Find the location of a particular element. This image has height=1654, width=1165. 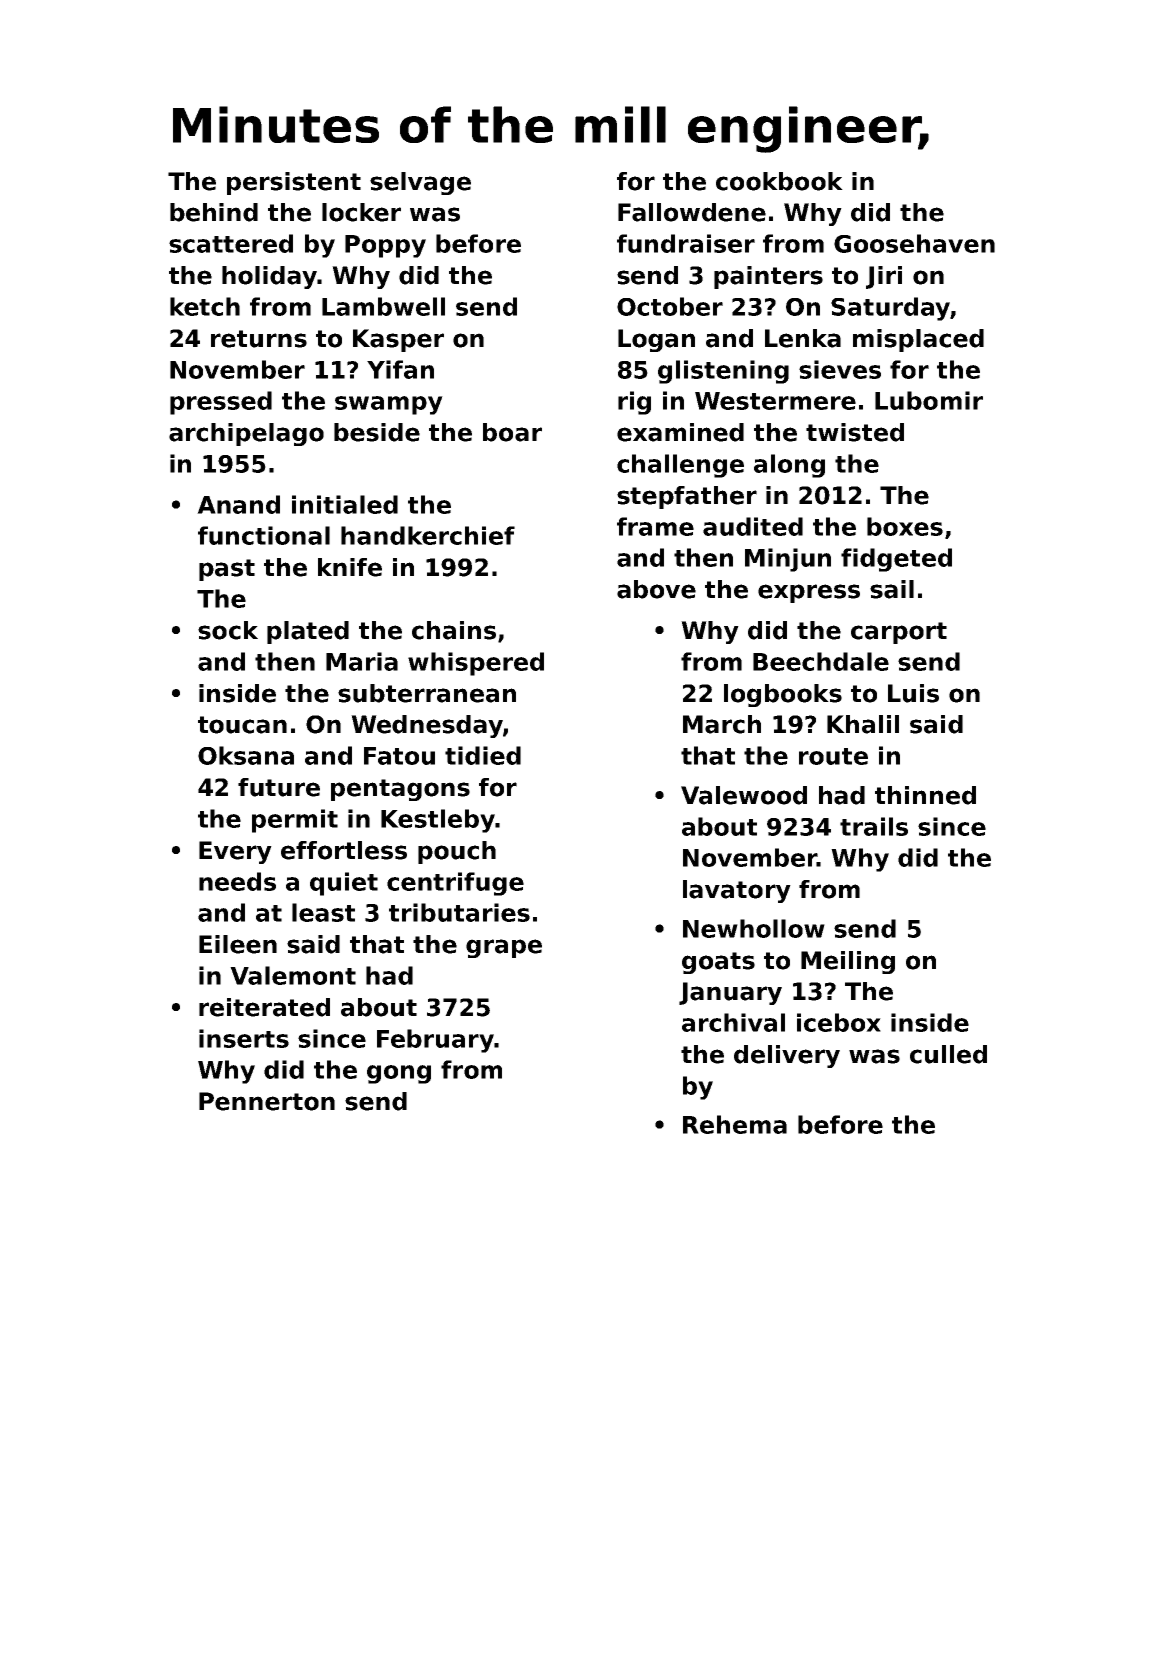

Rehema is located at coordinates (735, 1124).
